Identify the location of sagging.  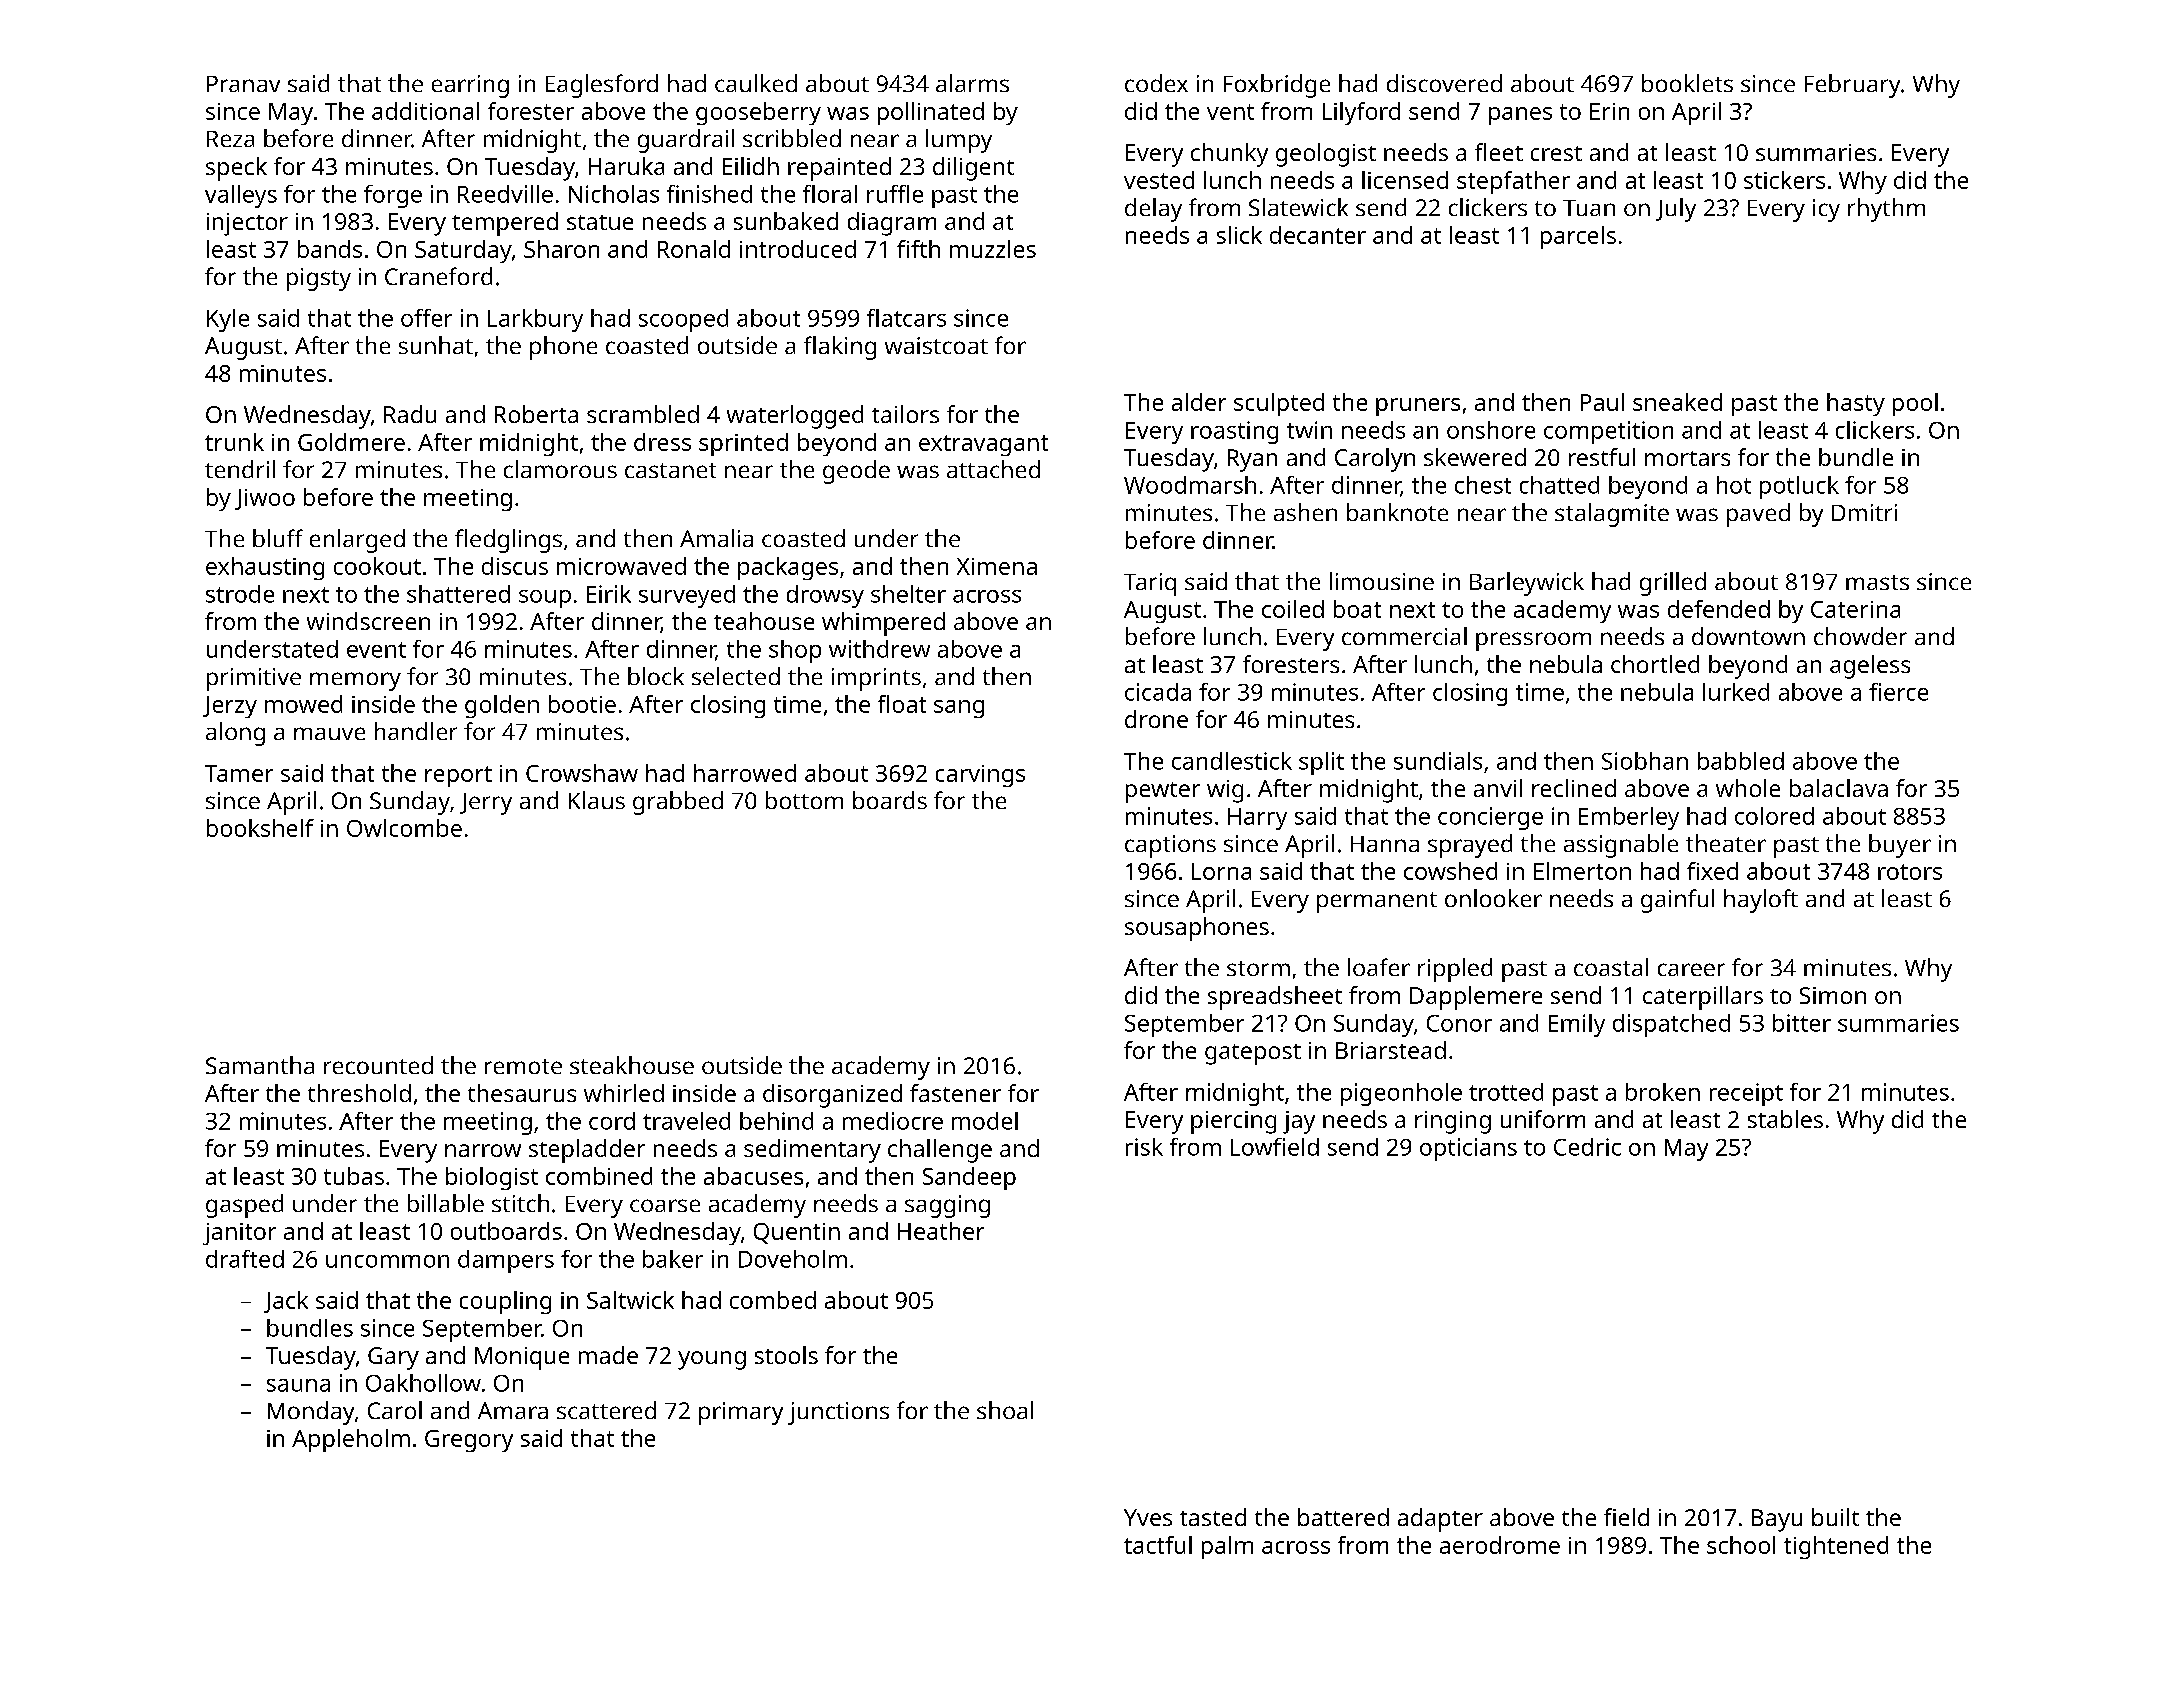
(947, 1206).
